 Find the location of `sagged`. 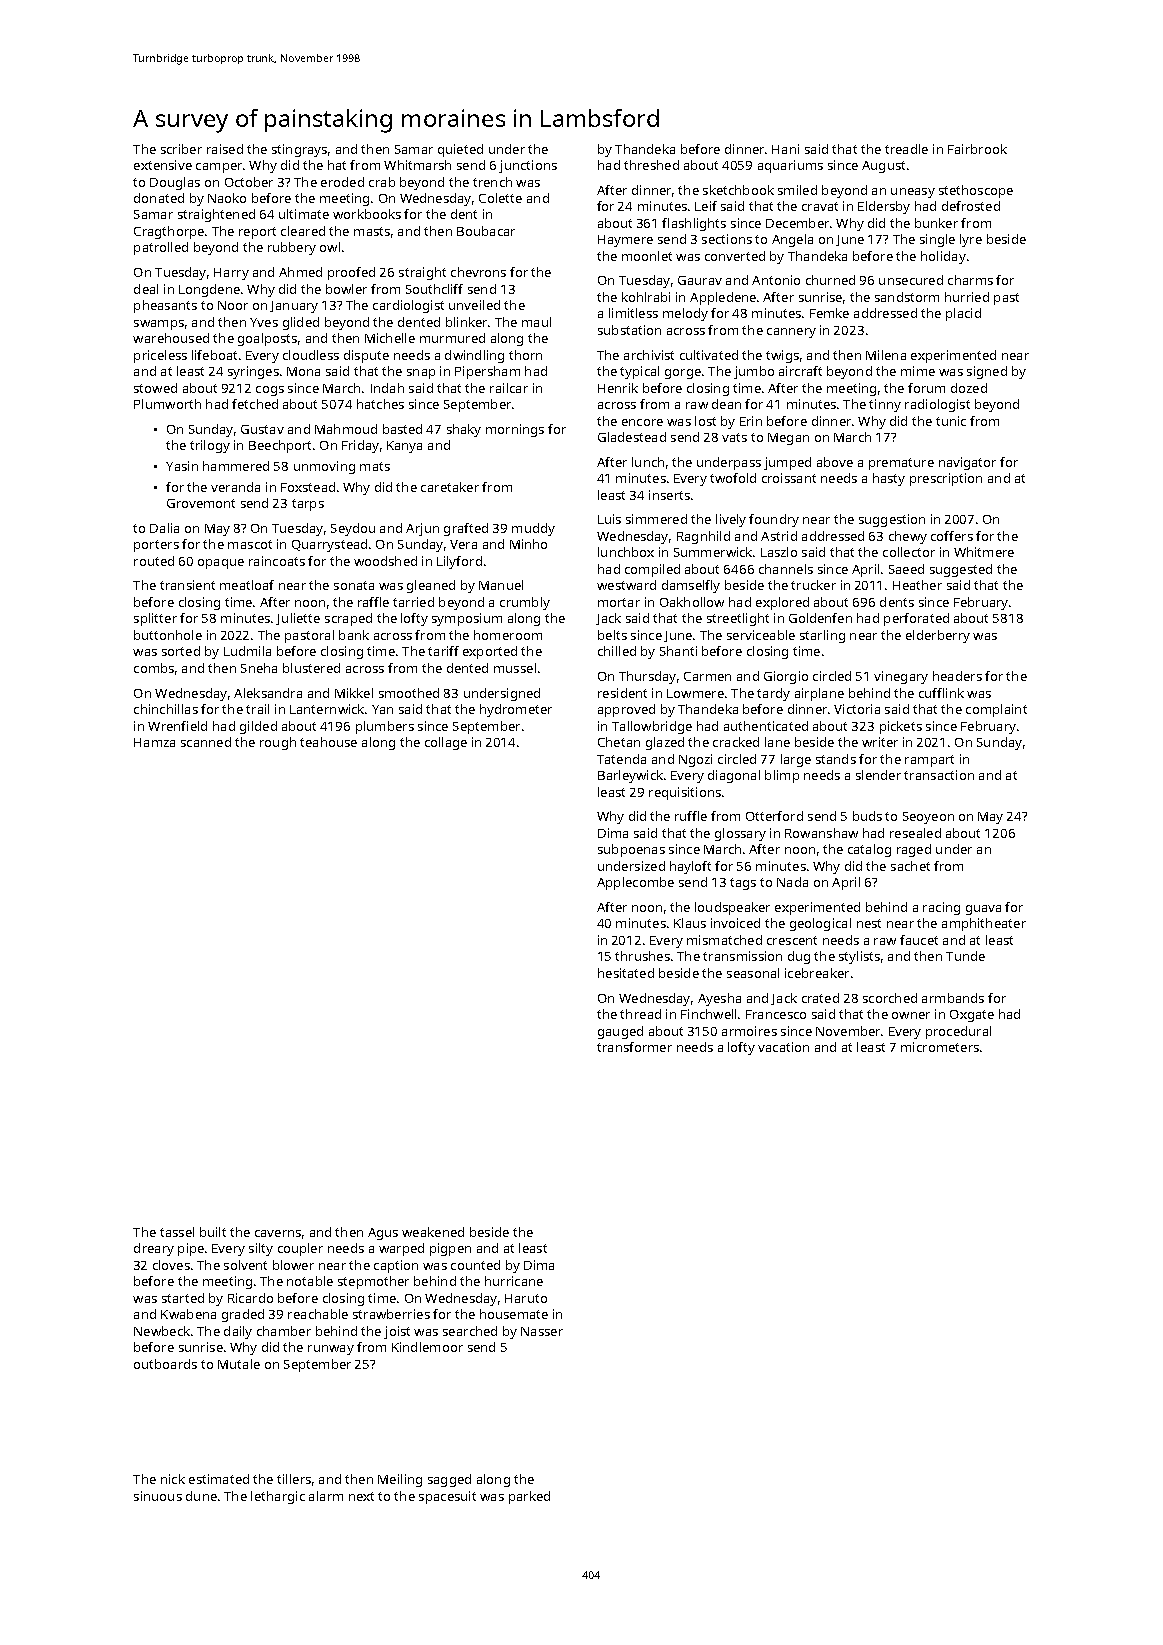

sagged is located at coordinates (449, 1480).
